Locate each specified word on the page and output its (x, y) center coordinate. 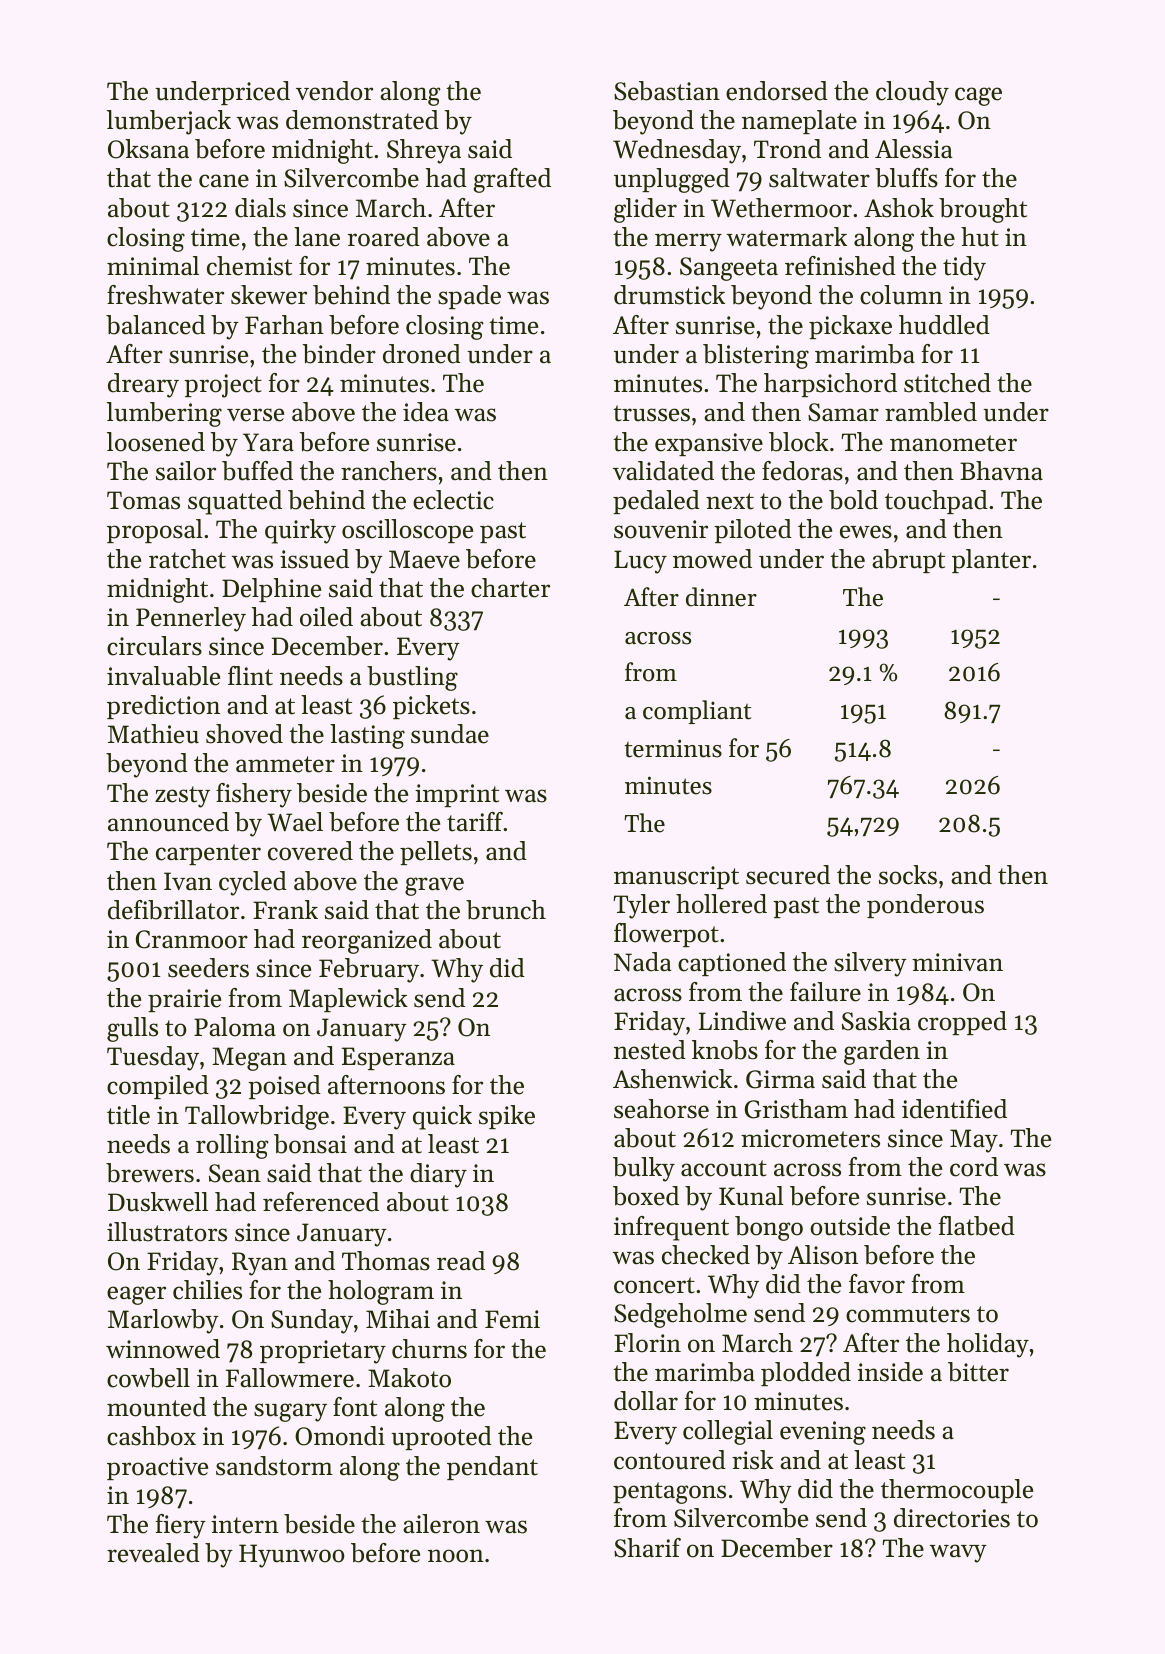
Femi (512, 1319)
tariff (475, 822)
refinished (840, 266)
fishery (254, 795)
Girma (780, 1079)
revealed (153, 1553)
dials (260, 208)
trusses (651, 413)
